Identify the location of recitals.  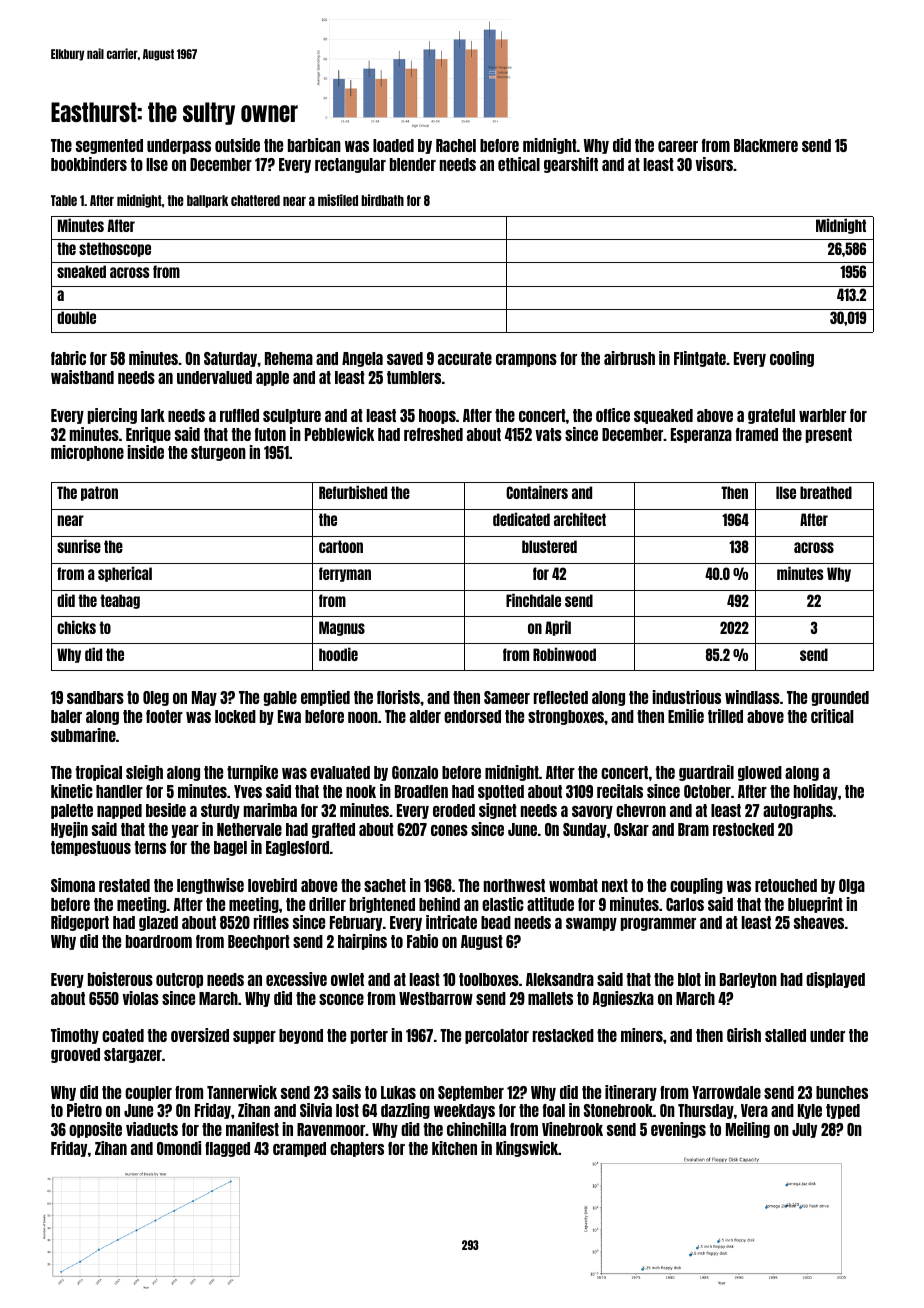
(620, 791).
